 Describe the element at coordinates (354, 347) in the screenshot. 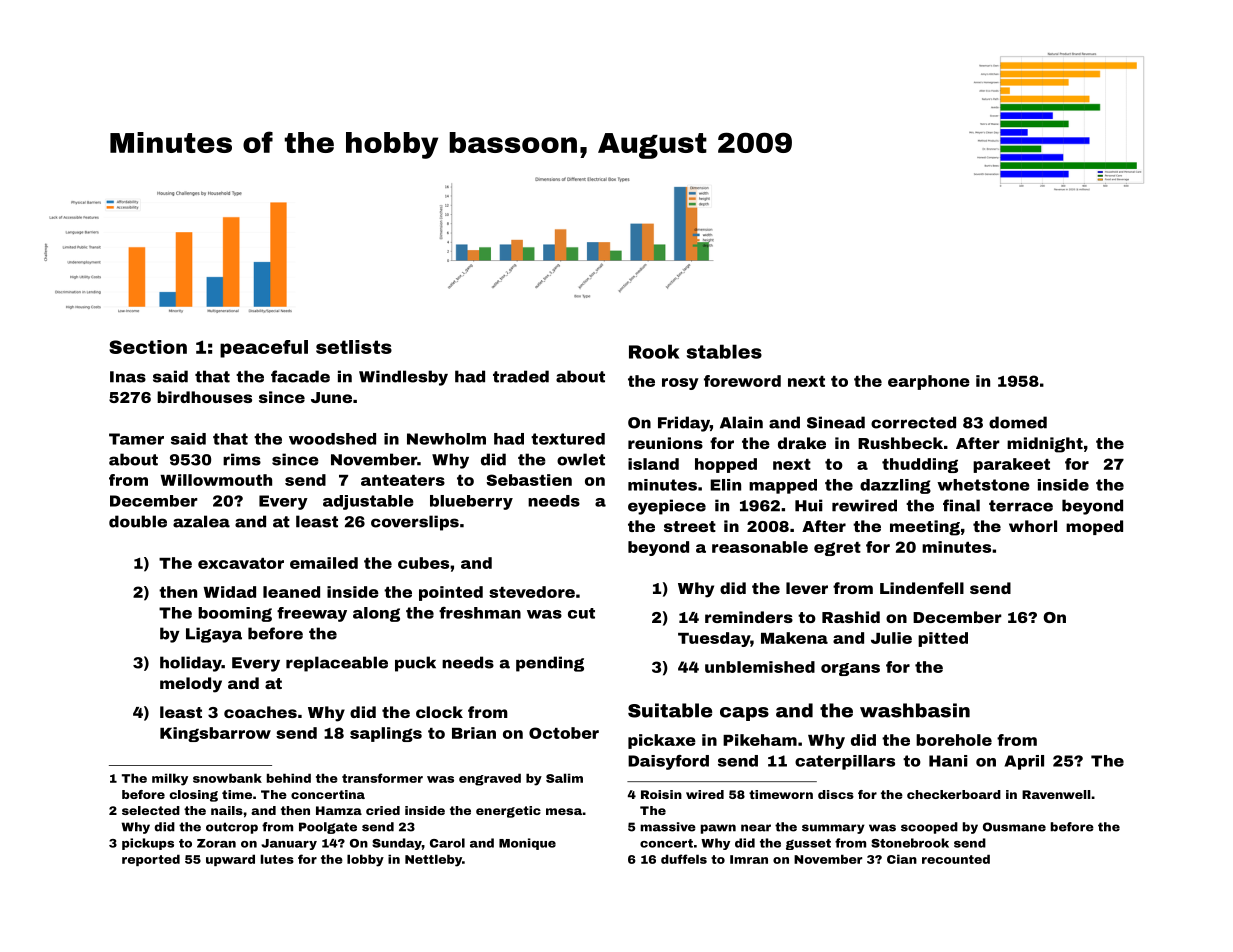

I see `setlists` at that location.
